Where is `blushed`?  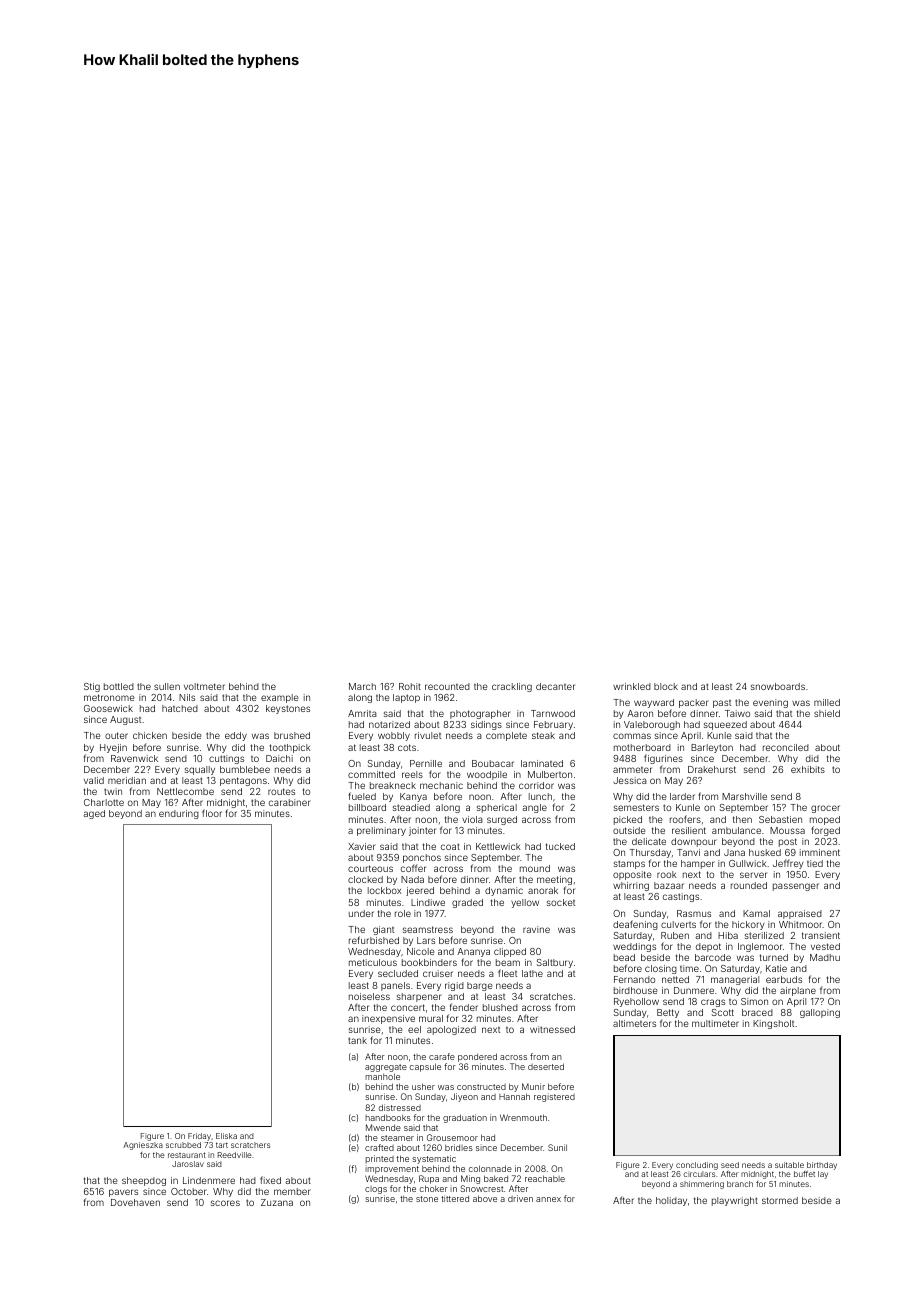
blushed is located at coordinates (500, 1007).
